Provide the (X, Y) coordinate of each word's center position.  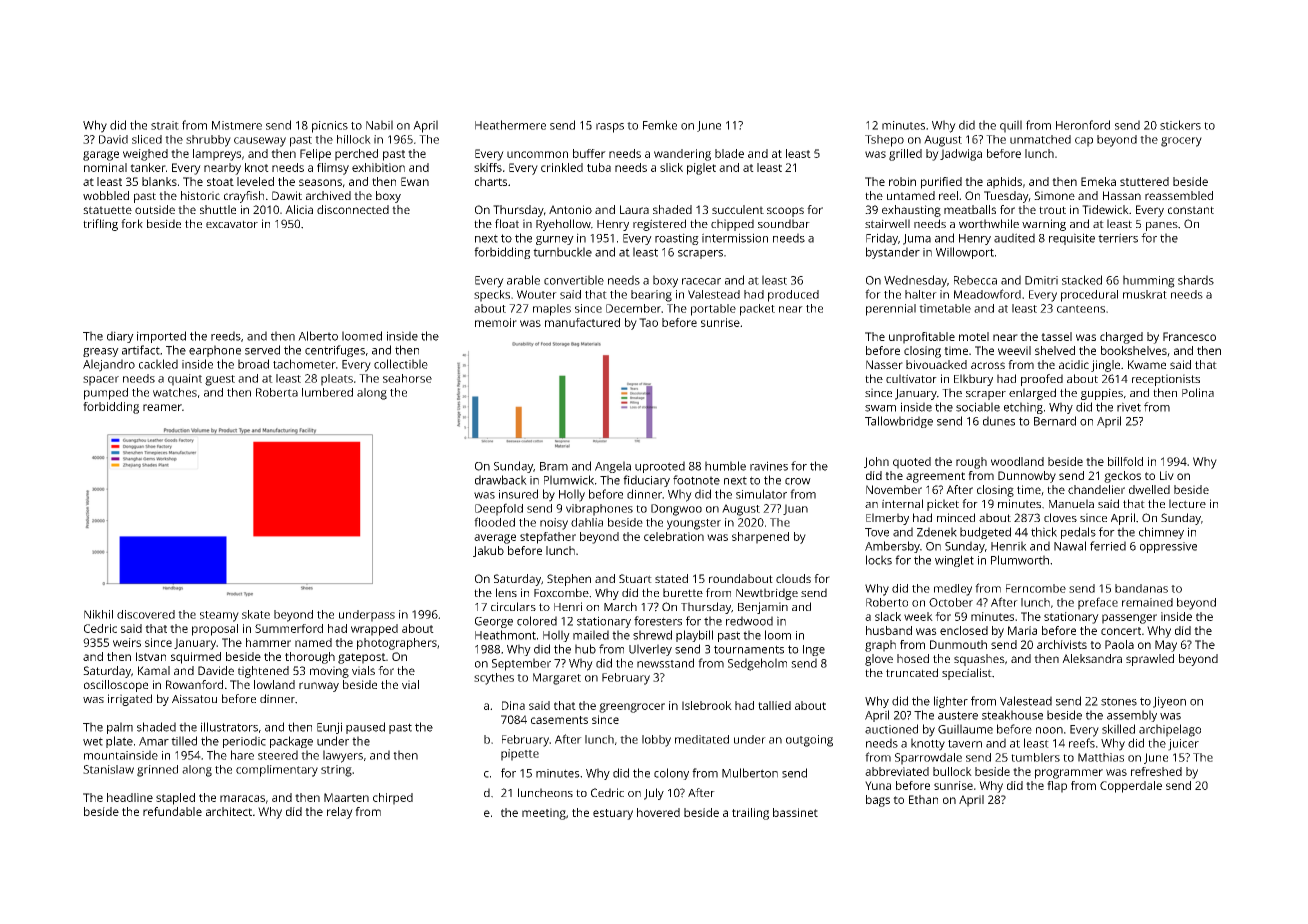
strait (165, 125)
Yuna (878, 785)
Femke (660, 125)
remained (1147, 602)
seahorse (407, 378)
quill (1011, 126)
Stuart (635, 578)
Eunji (329, 728)
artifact (141, 350)
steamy (219, 616)
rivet (1129, 407)
